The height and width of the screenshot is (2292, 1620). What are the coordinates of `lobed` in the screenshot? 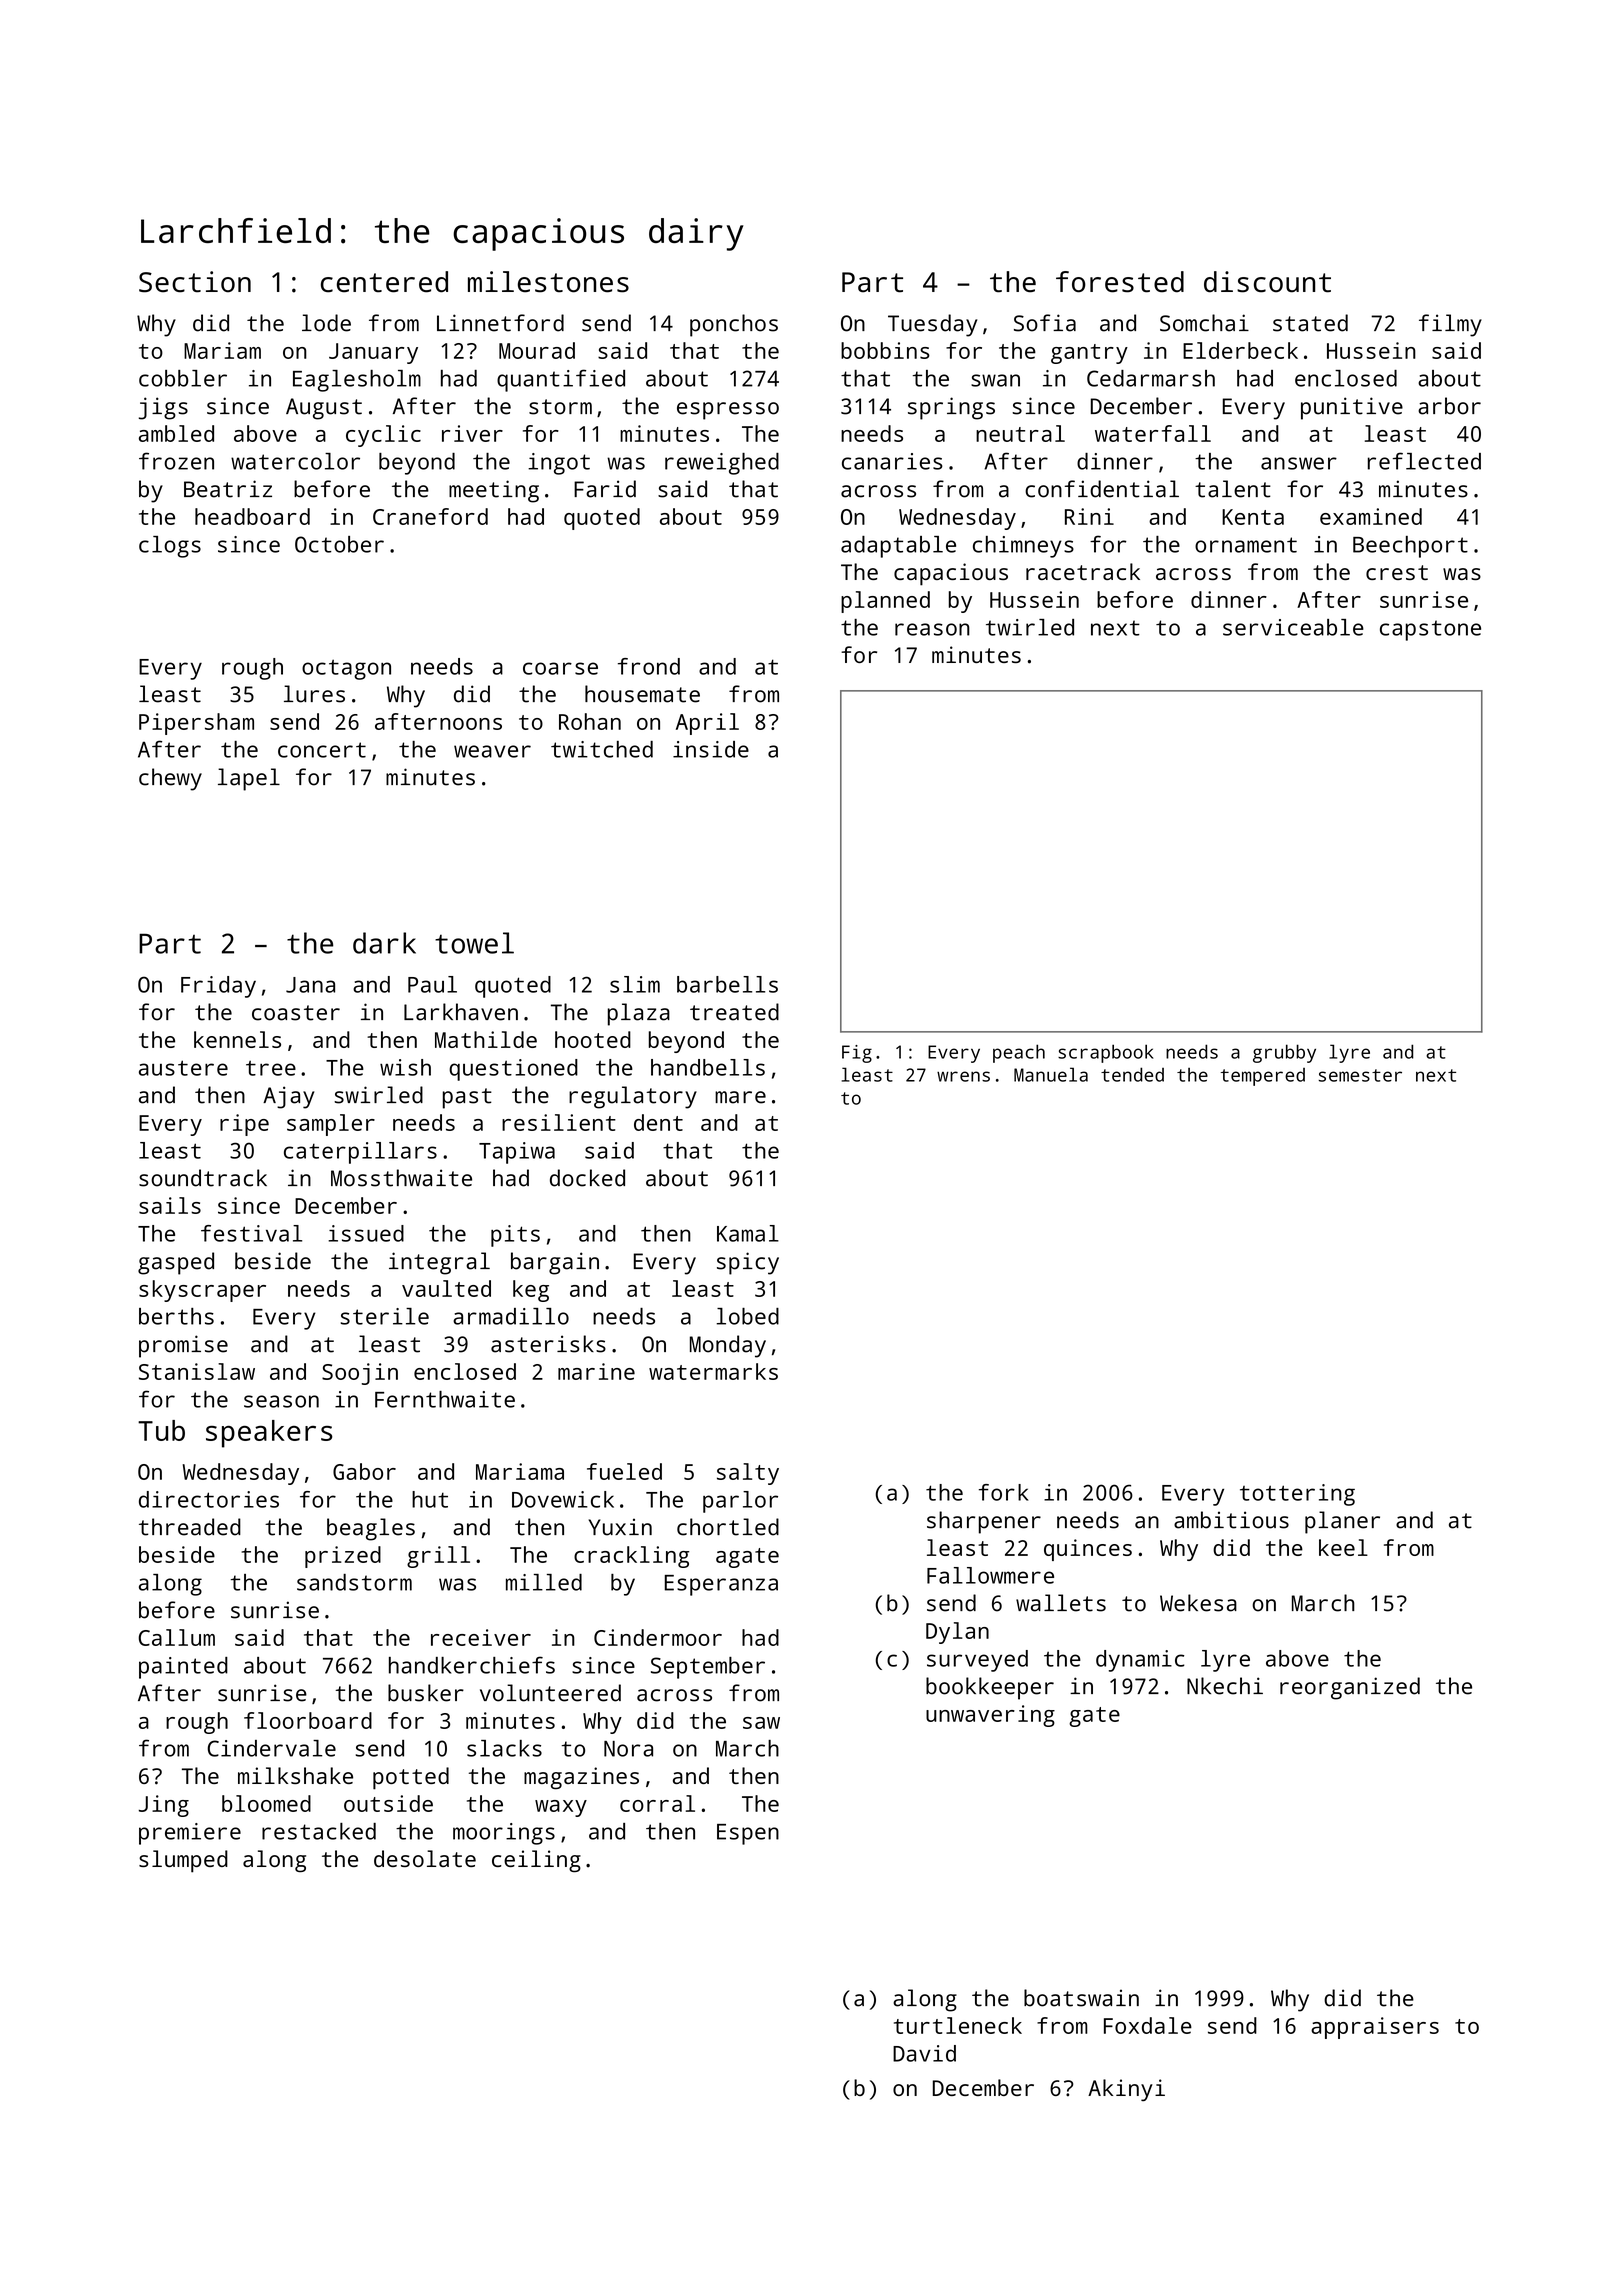 It's located at (747, 1316).
